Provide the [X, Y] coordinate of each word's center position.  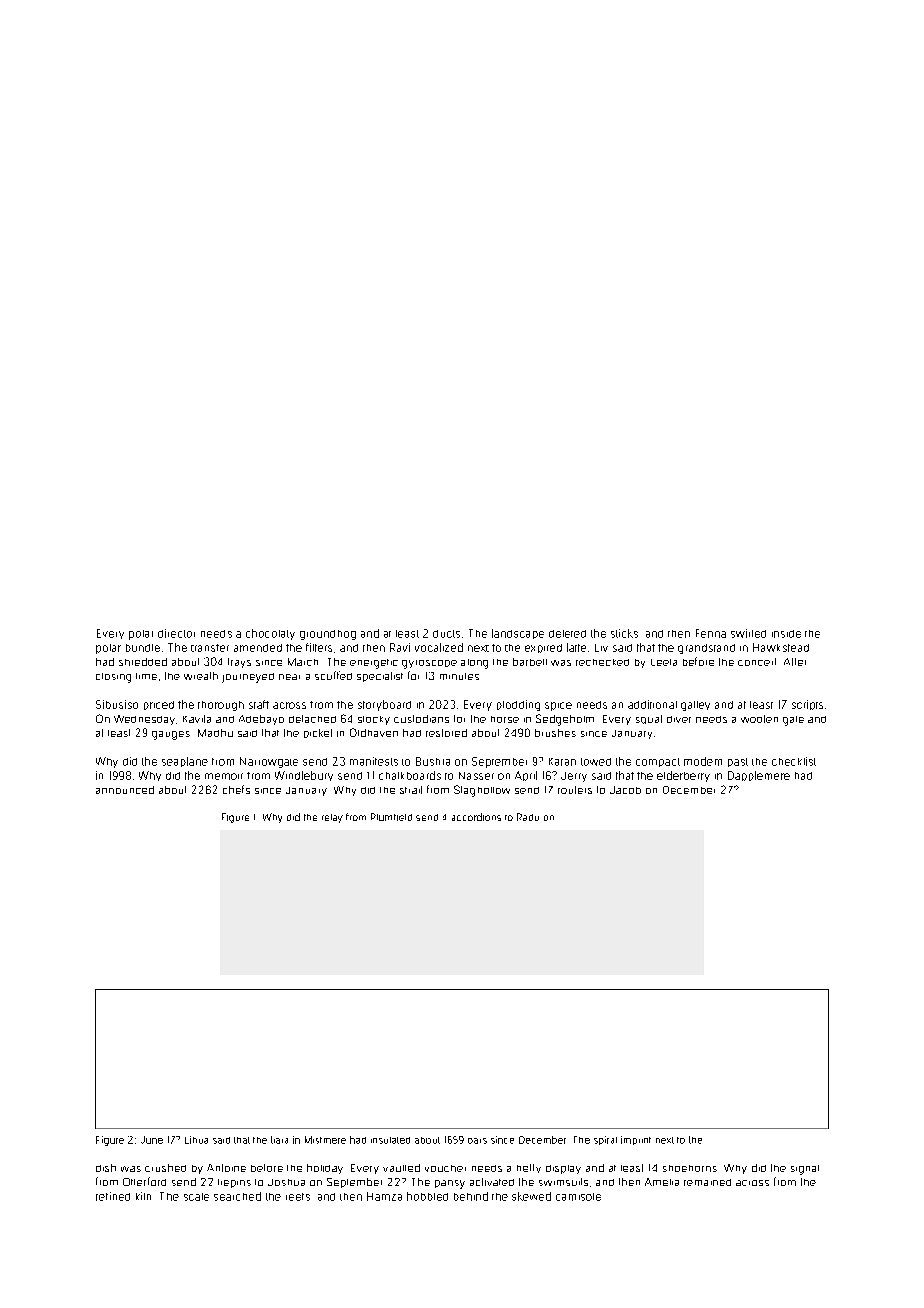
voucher [445, 1168]
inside [786, 634]
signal [805, 1170]
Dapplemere [759, 776]
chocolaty [270, 634]
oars [477, 1141]
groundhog [328, 635]
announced [125, 790]
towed [596, 762]
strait [411, 790]
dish [106, 1168]
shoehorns [690, 1168]
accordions [476, 817]
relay [332, 818]
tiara [279, 1140]
